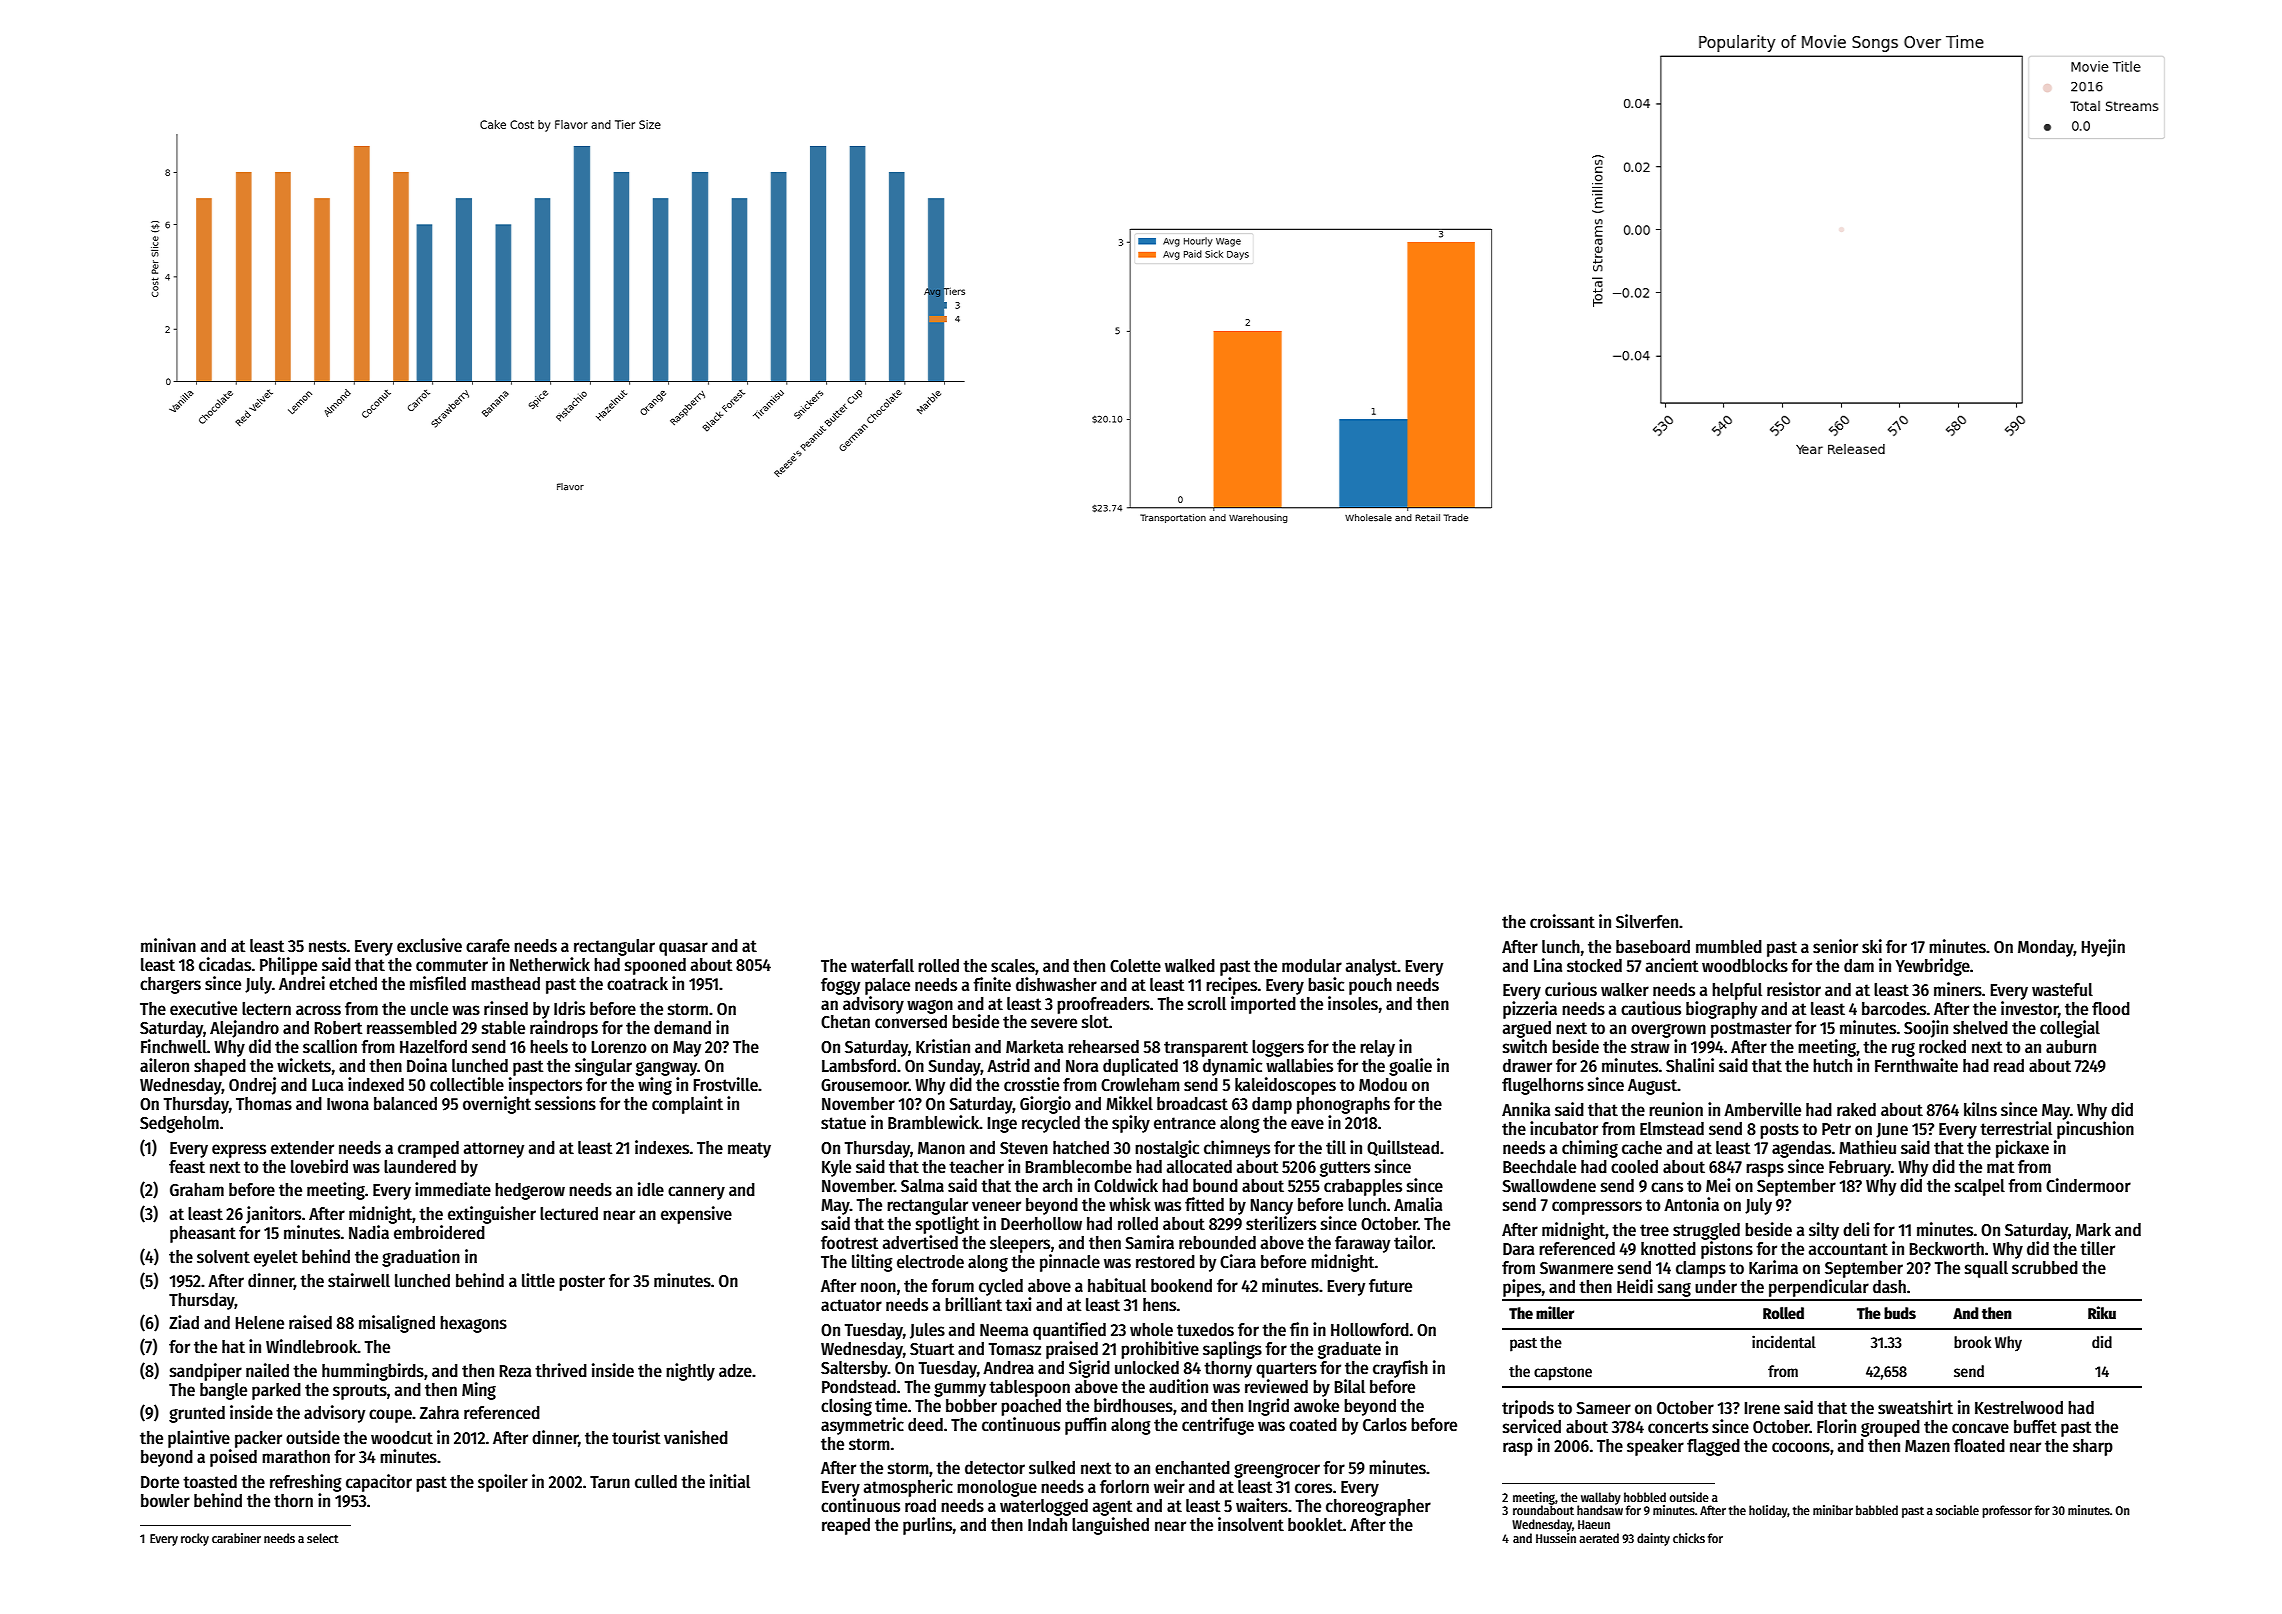 Image resolution: width=2282 pixels, height=1614 pixels. I want to click on modular, so click(1312, 966).
